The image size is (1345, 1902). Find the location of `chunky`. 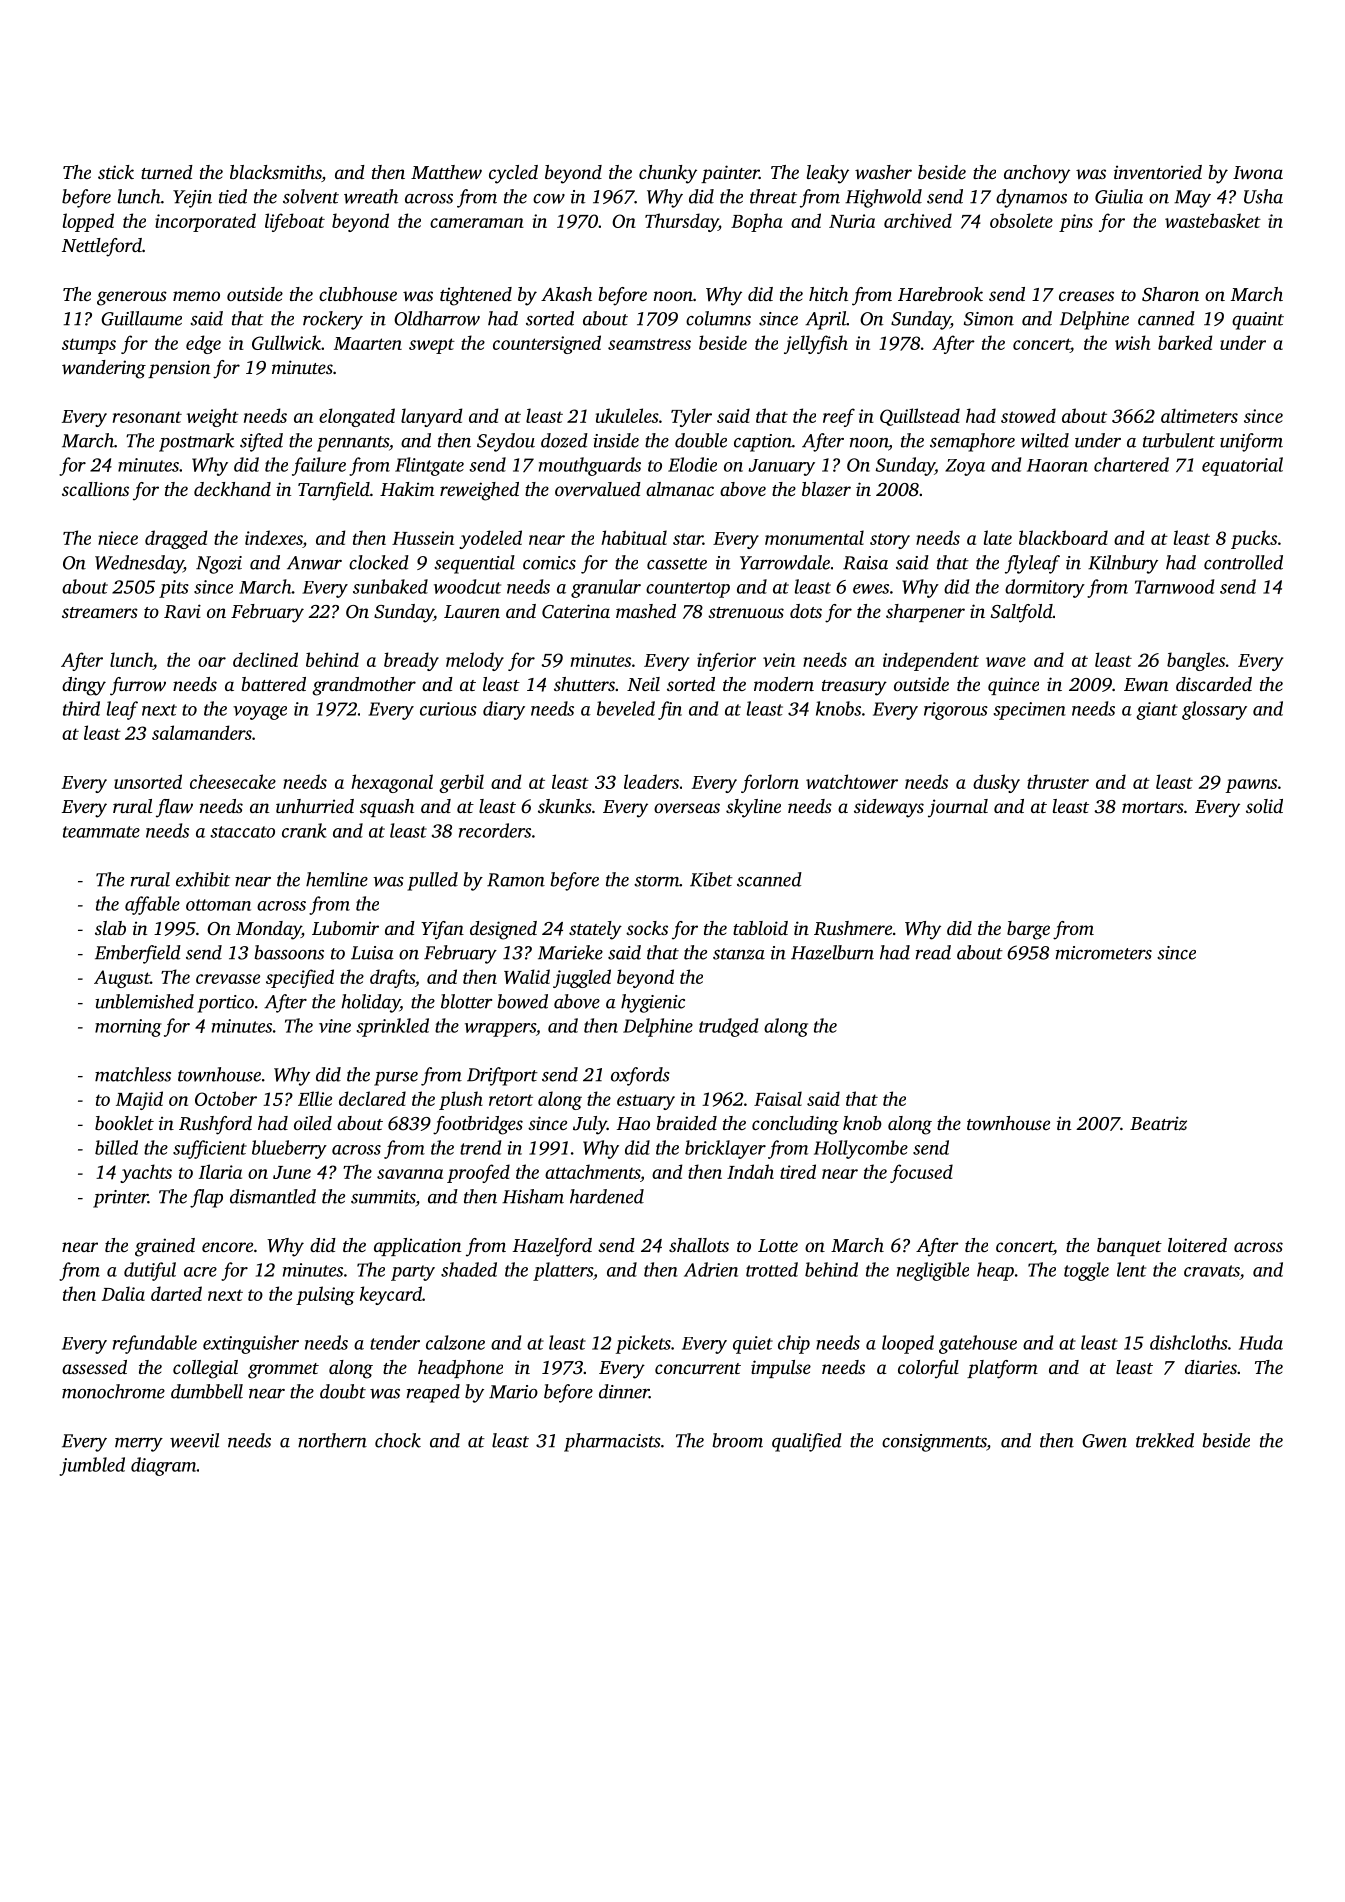

chunky is located at coordinates (668, 174).
